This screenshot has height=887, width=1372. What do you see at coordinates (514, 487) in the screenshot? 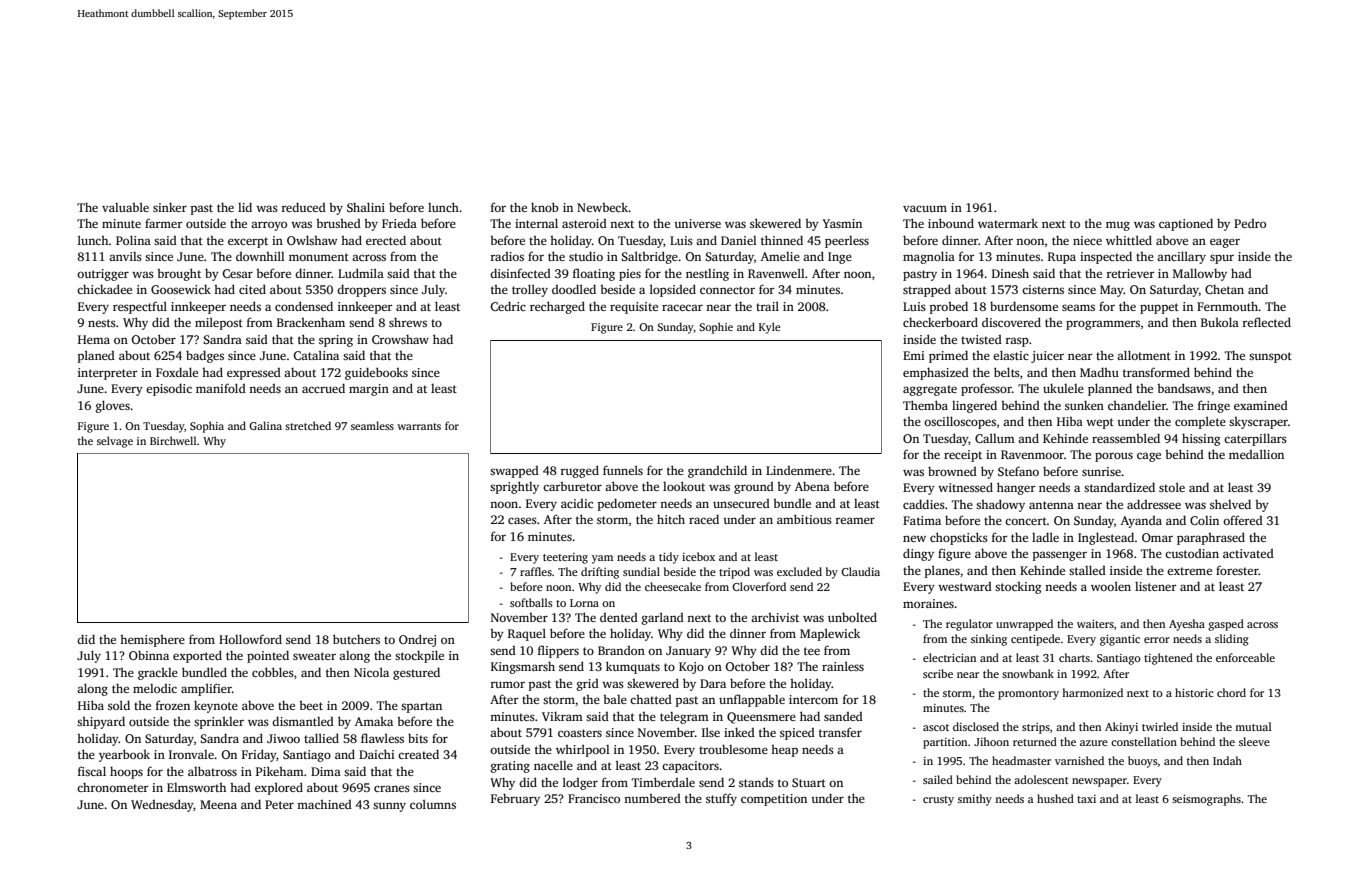
I see `sprightly` at bounding box center [514, 487].
